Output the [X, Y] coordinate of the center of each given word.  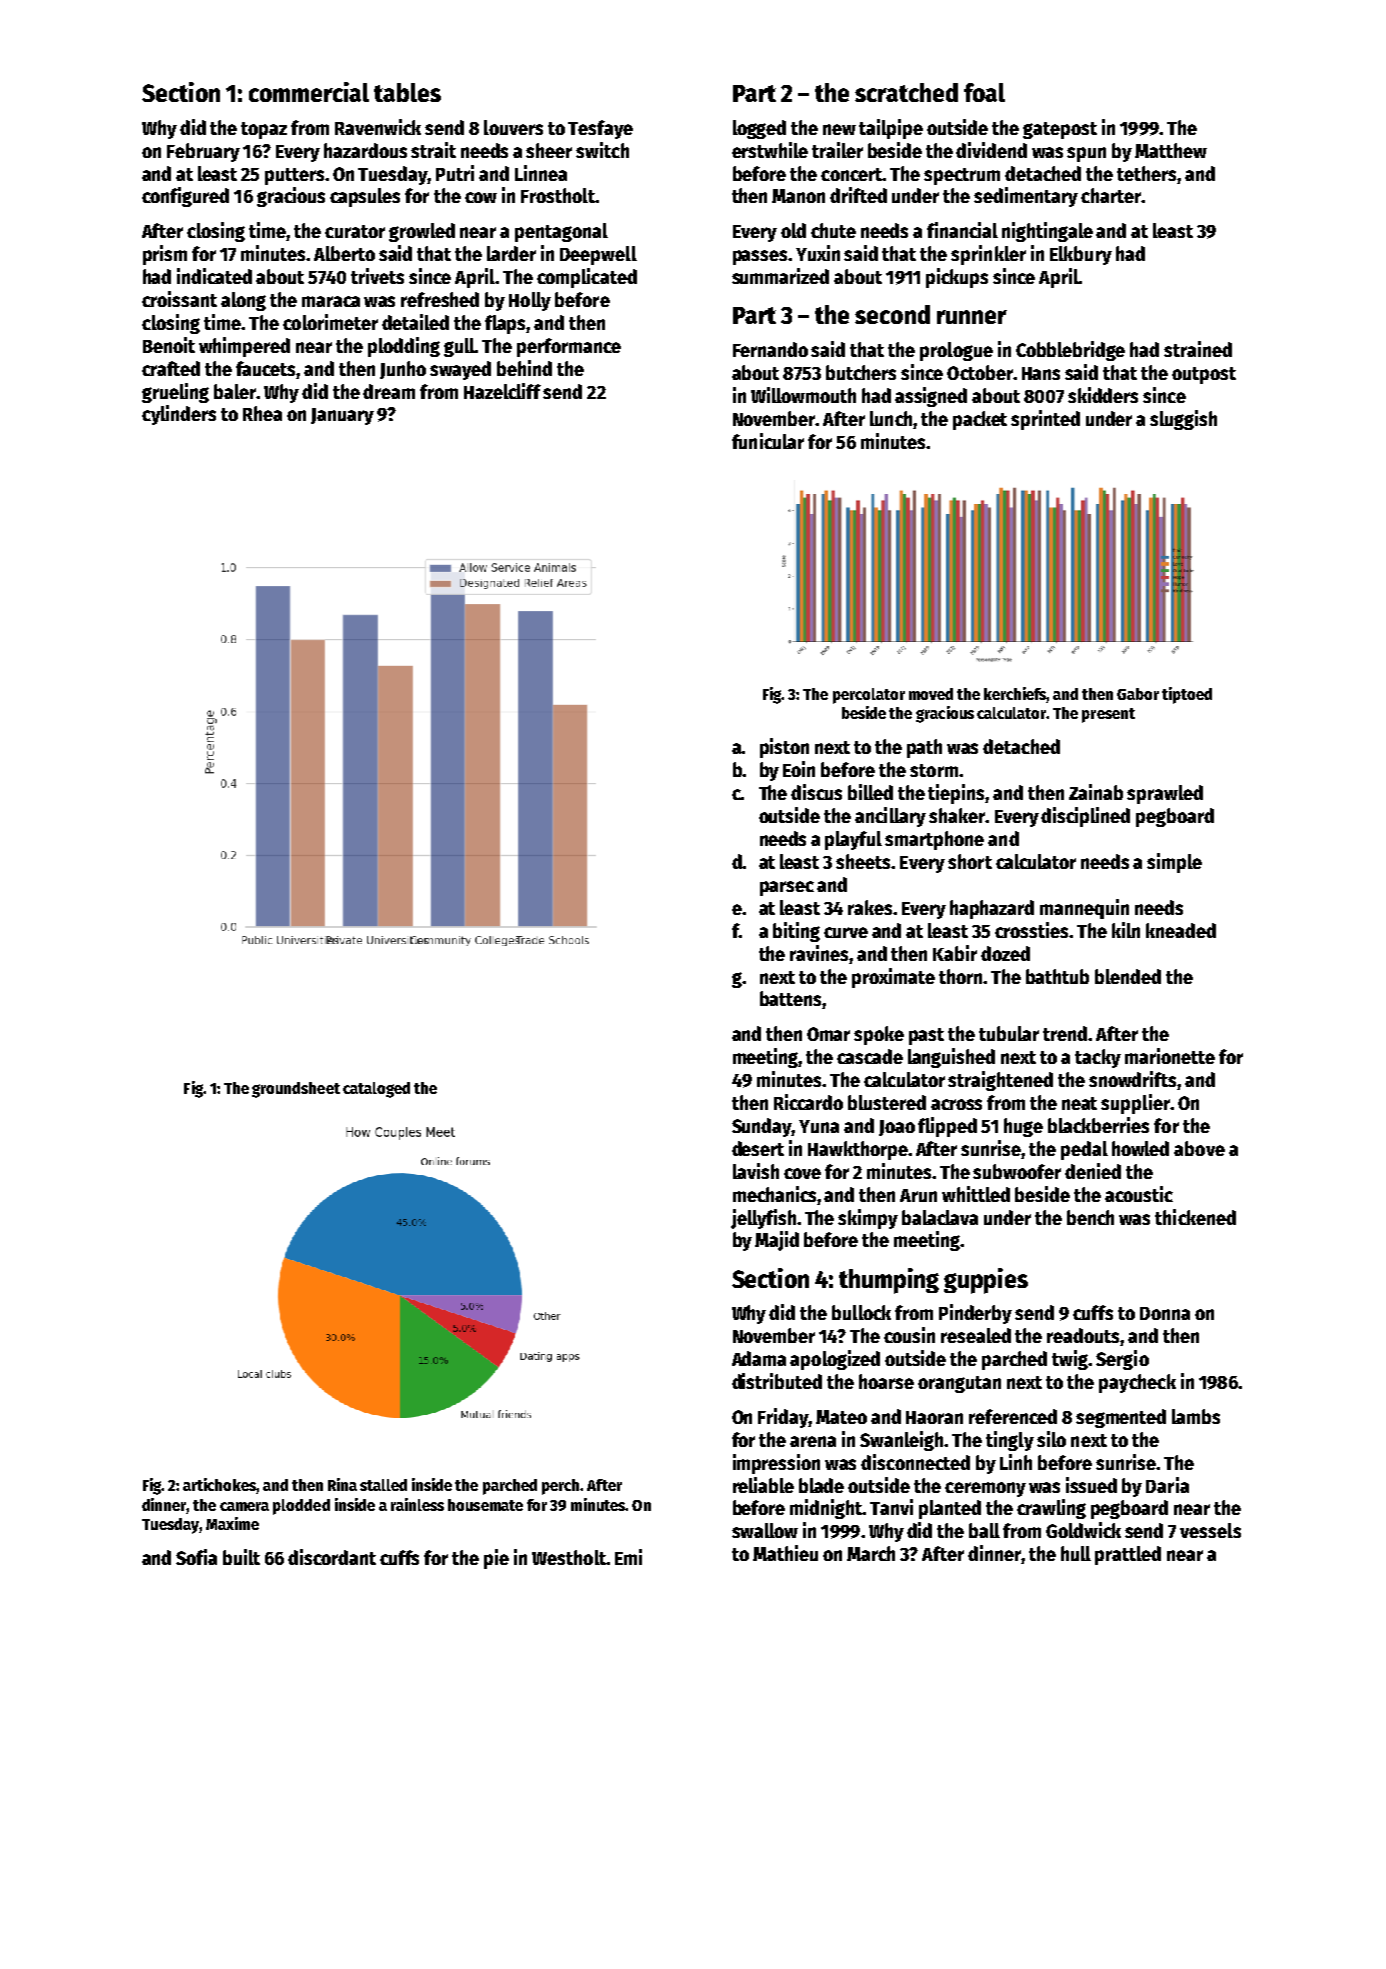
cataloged [376, 1090]
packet [980, 420]
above [1199, 1148]
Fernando [770, 349]
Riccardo [808, 1102]
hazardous [365, 150]
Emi [628, 1557]
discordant [332, 1557]
